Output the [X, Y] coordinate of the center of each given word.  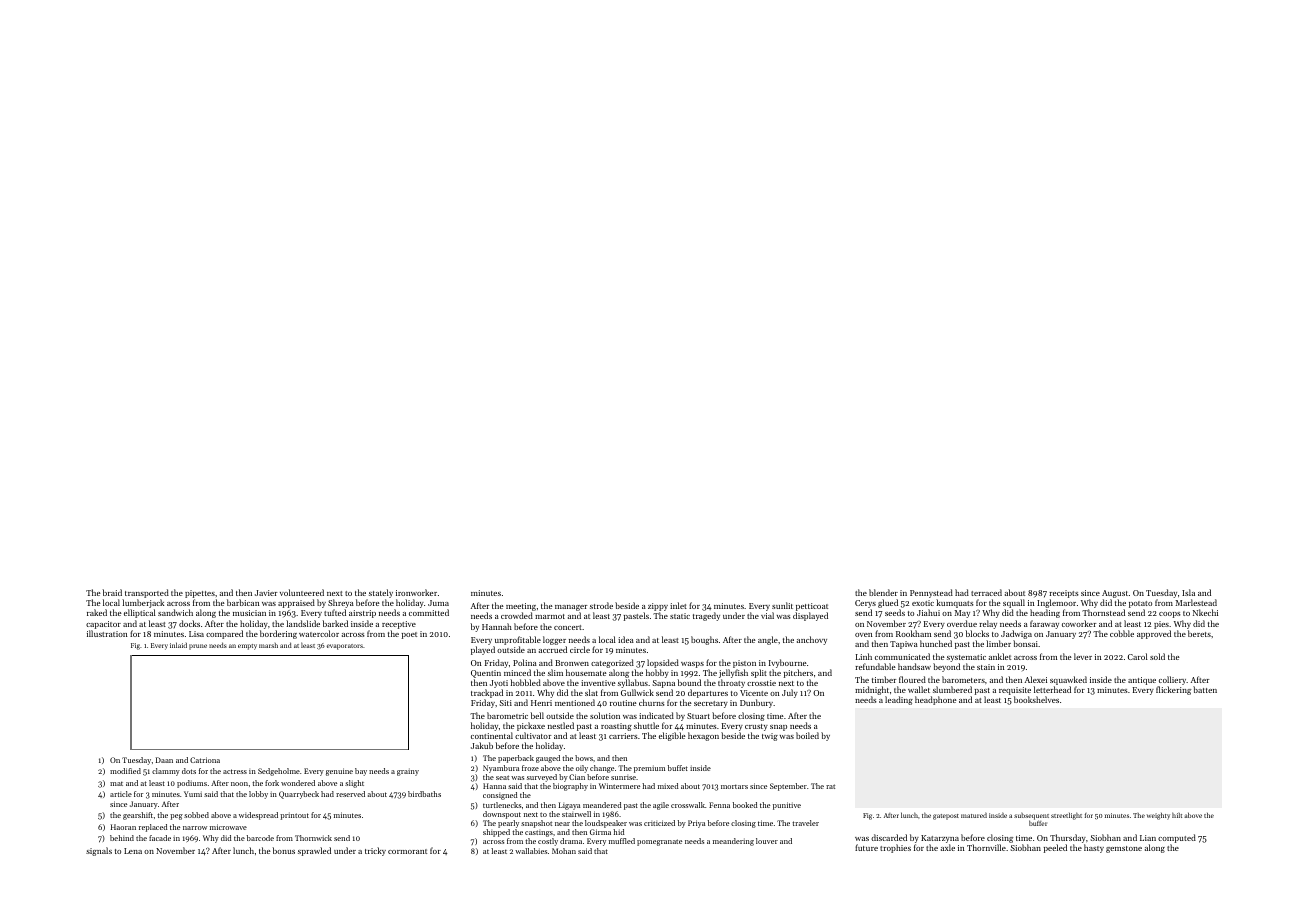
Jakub [482, 745]
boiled [807, 735]
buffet [678, 768]
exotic [923, 603]
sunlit [782, 605]
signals [99, 851]
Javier [266, 593]
